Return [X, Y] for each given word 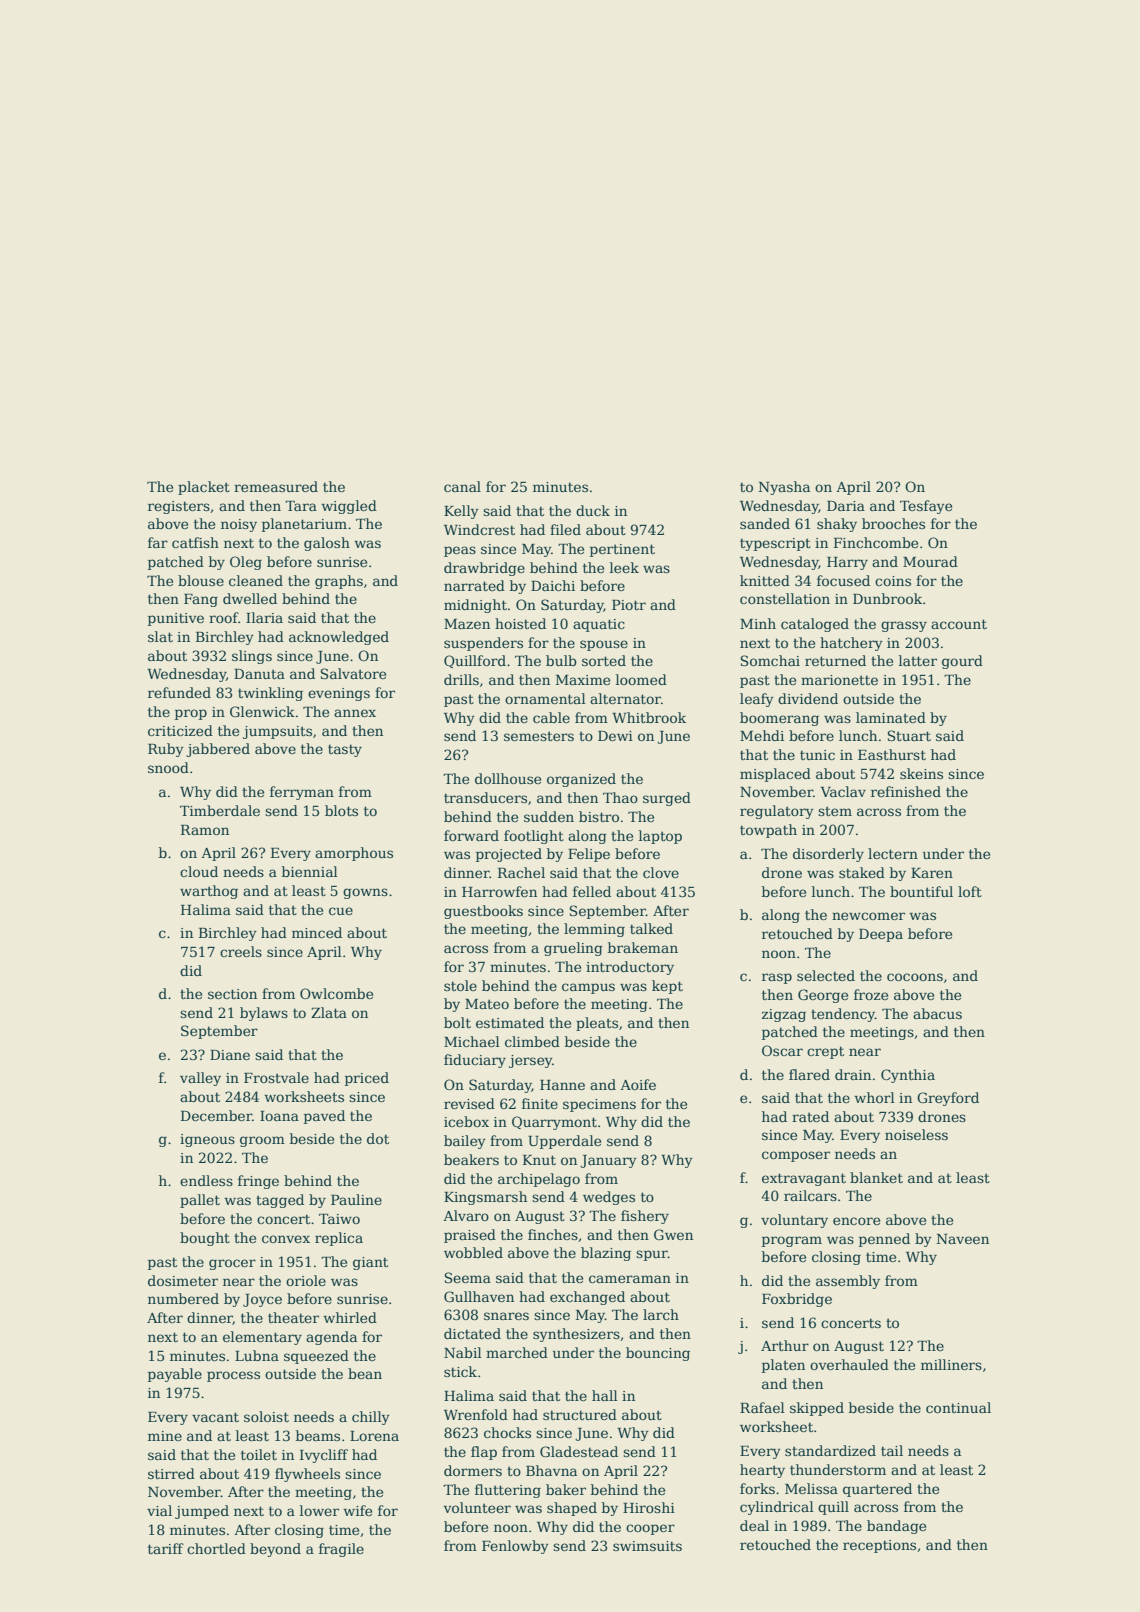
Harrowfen [499, 891]
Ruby [166, 750]
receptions [879, 1546]
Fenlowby [515, 1547]
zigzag [784, 1015]
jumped [202, 1512]
